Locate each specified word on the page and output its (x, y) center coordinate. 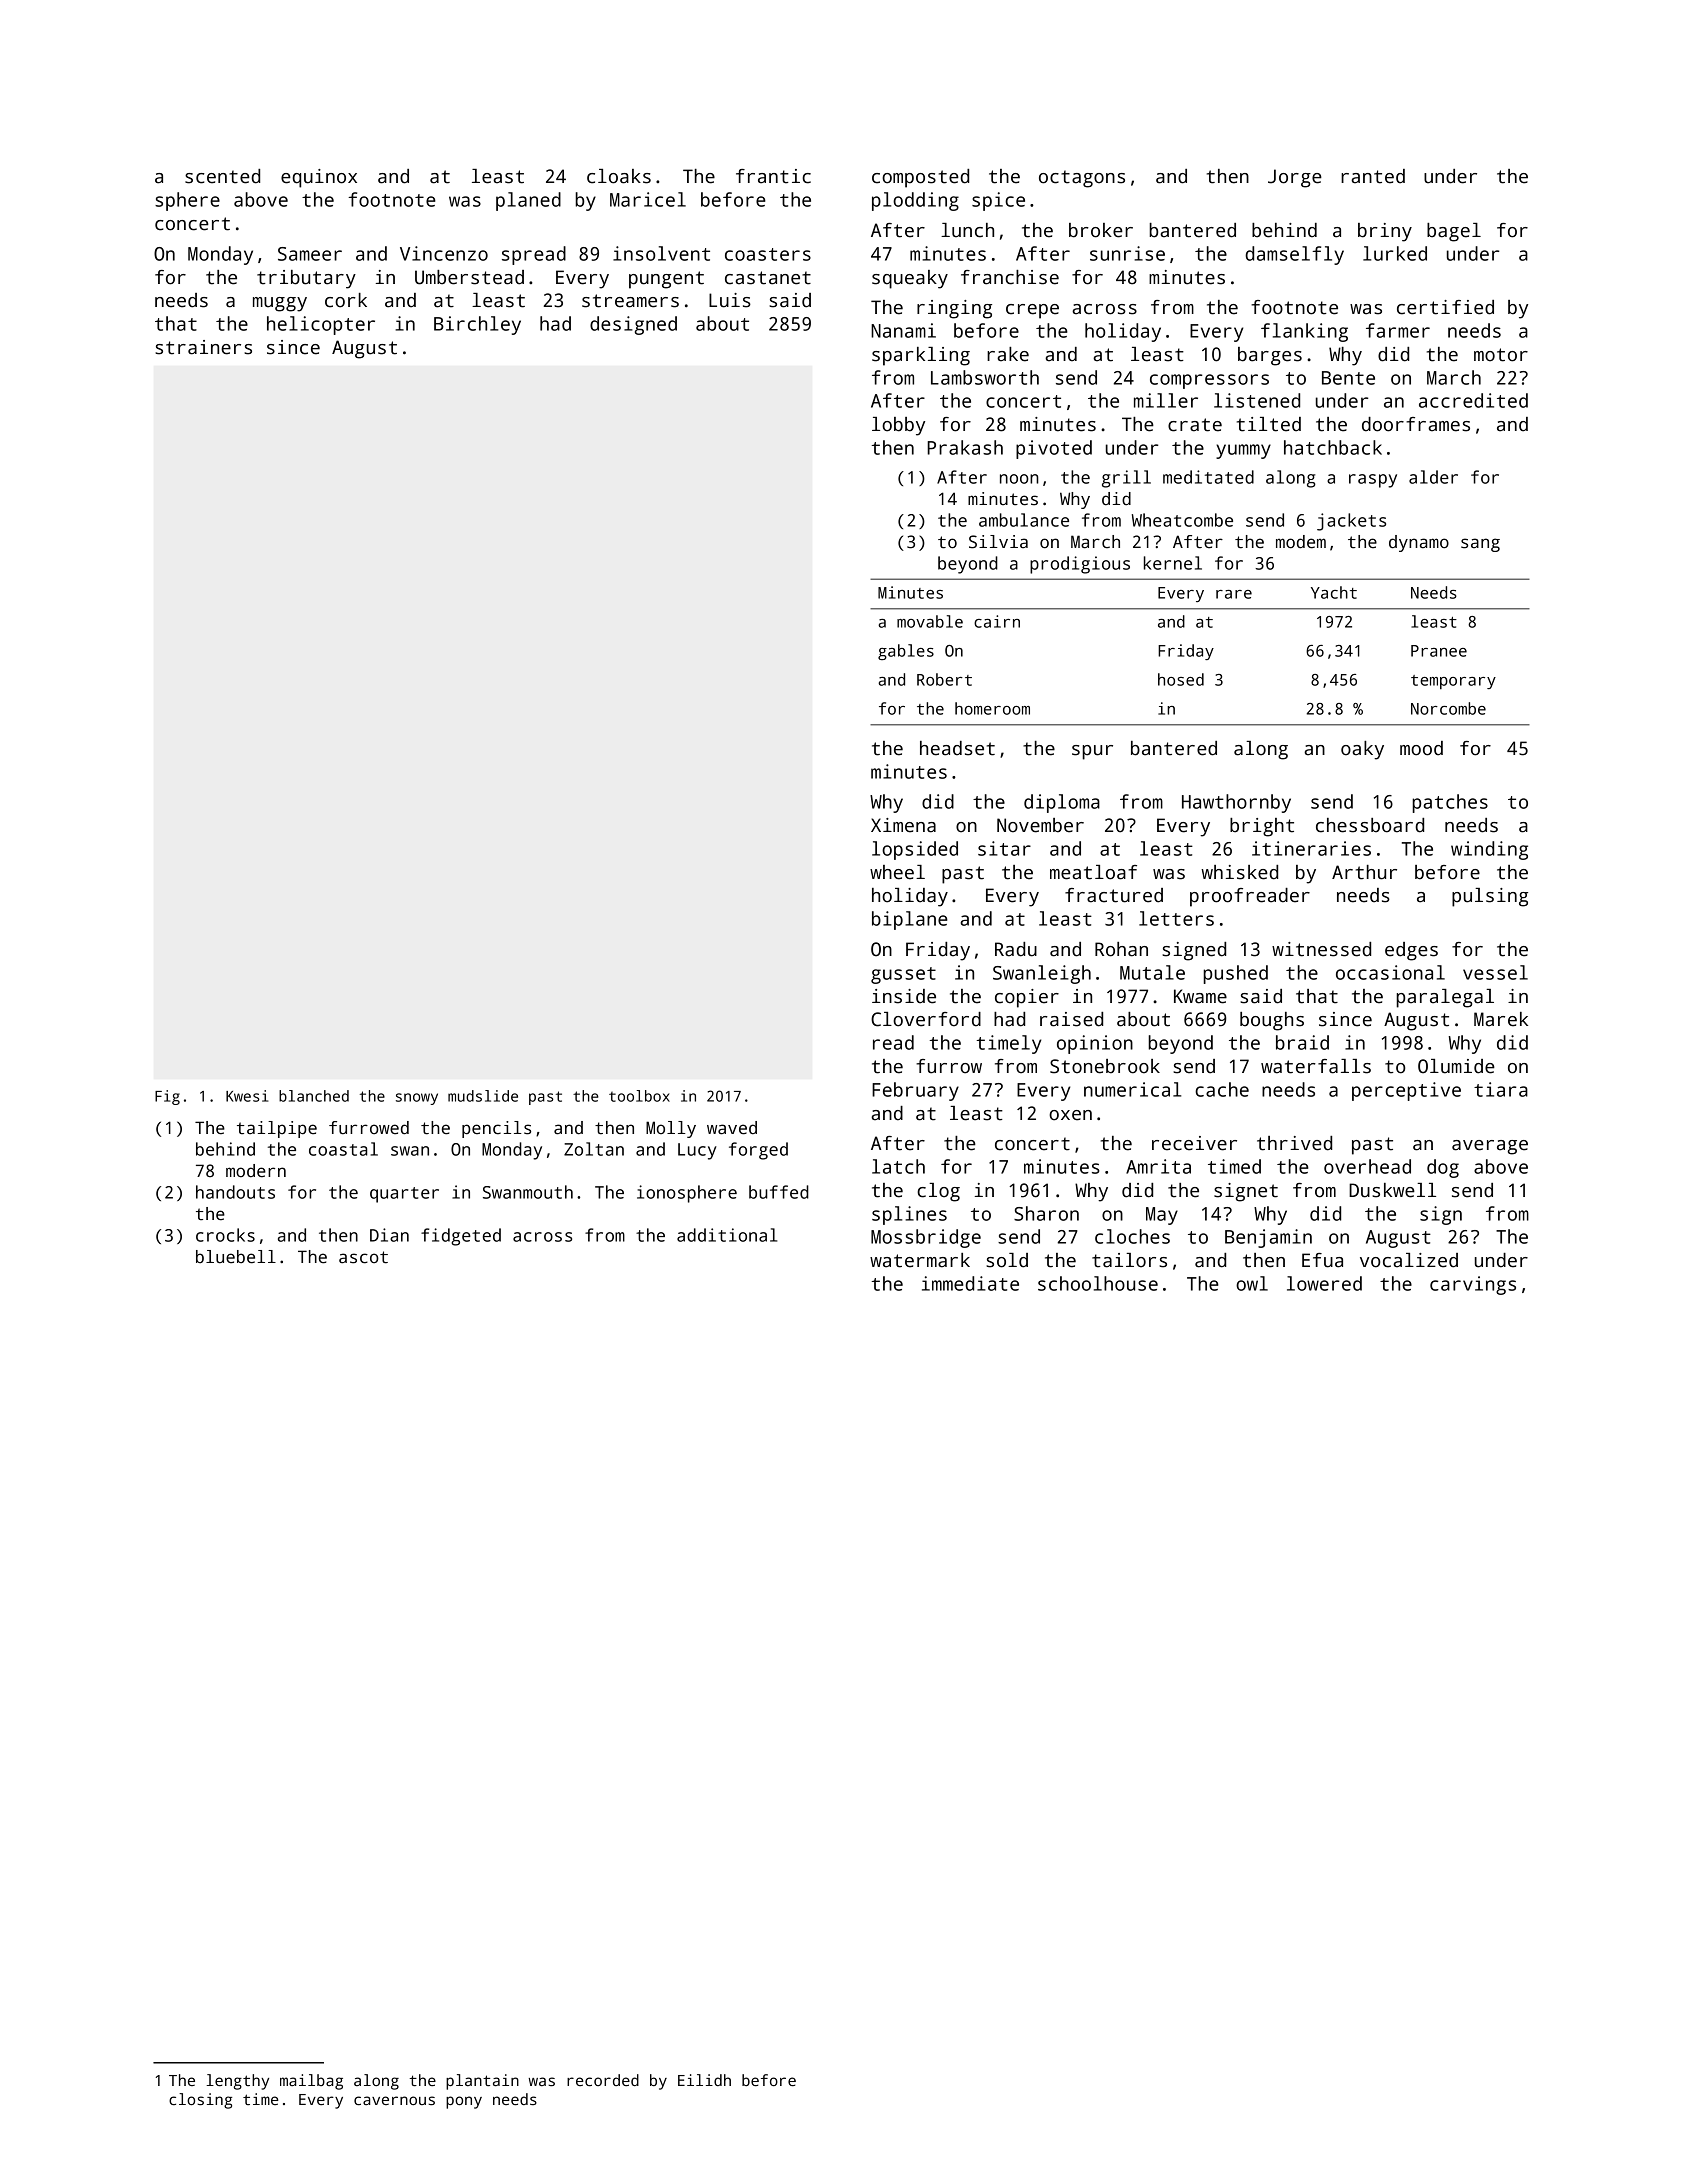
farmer (1398, 330)
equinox (319, 178)
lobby (898, 426)
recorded (603, 2080)
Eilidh (704, 2080)
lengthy (237, 2082)
